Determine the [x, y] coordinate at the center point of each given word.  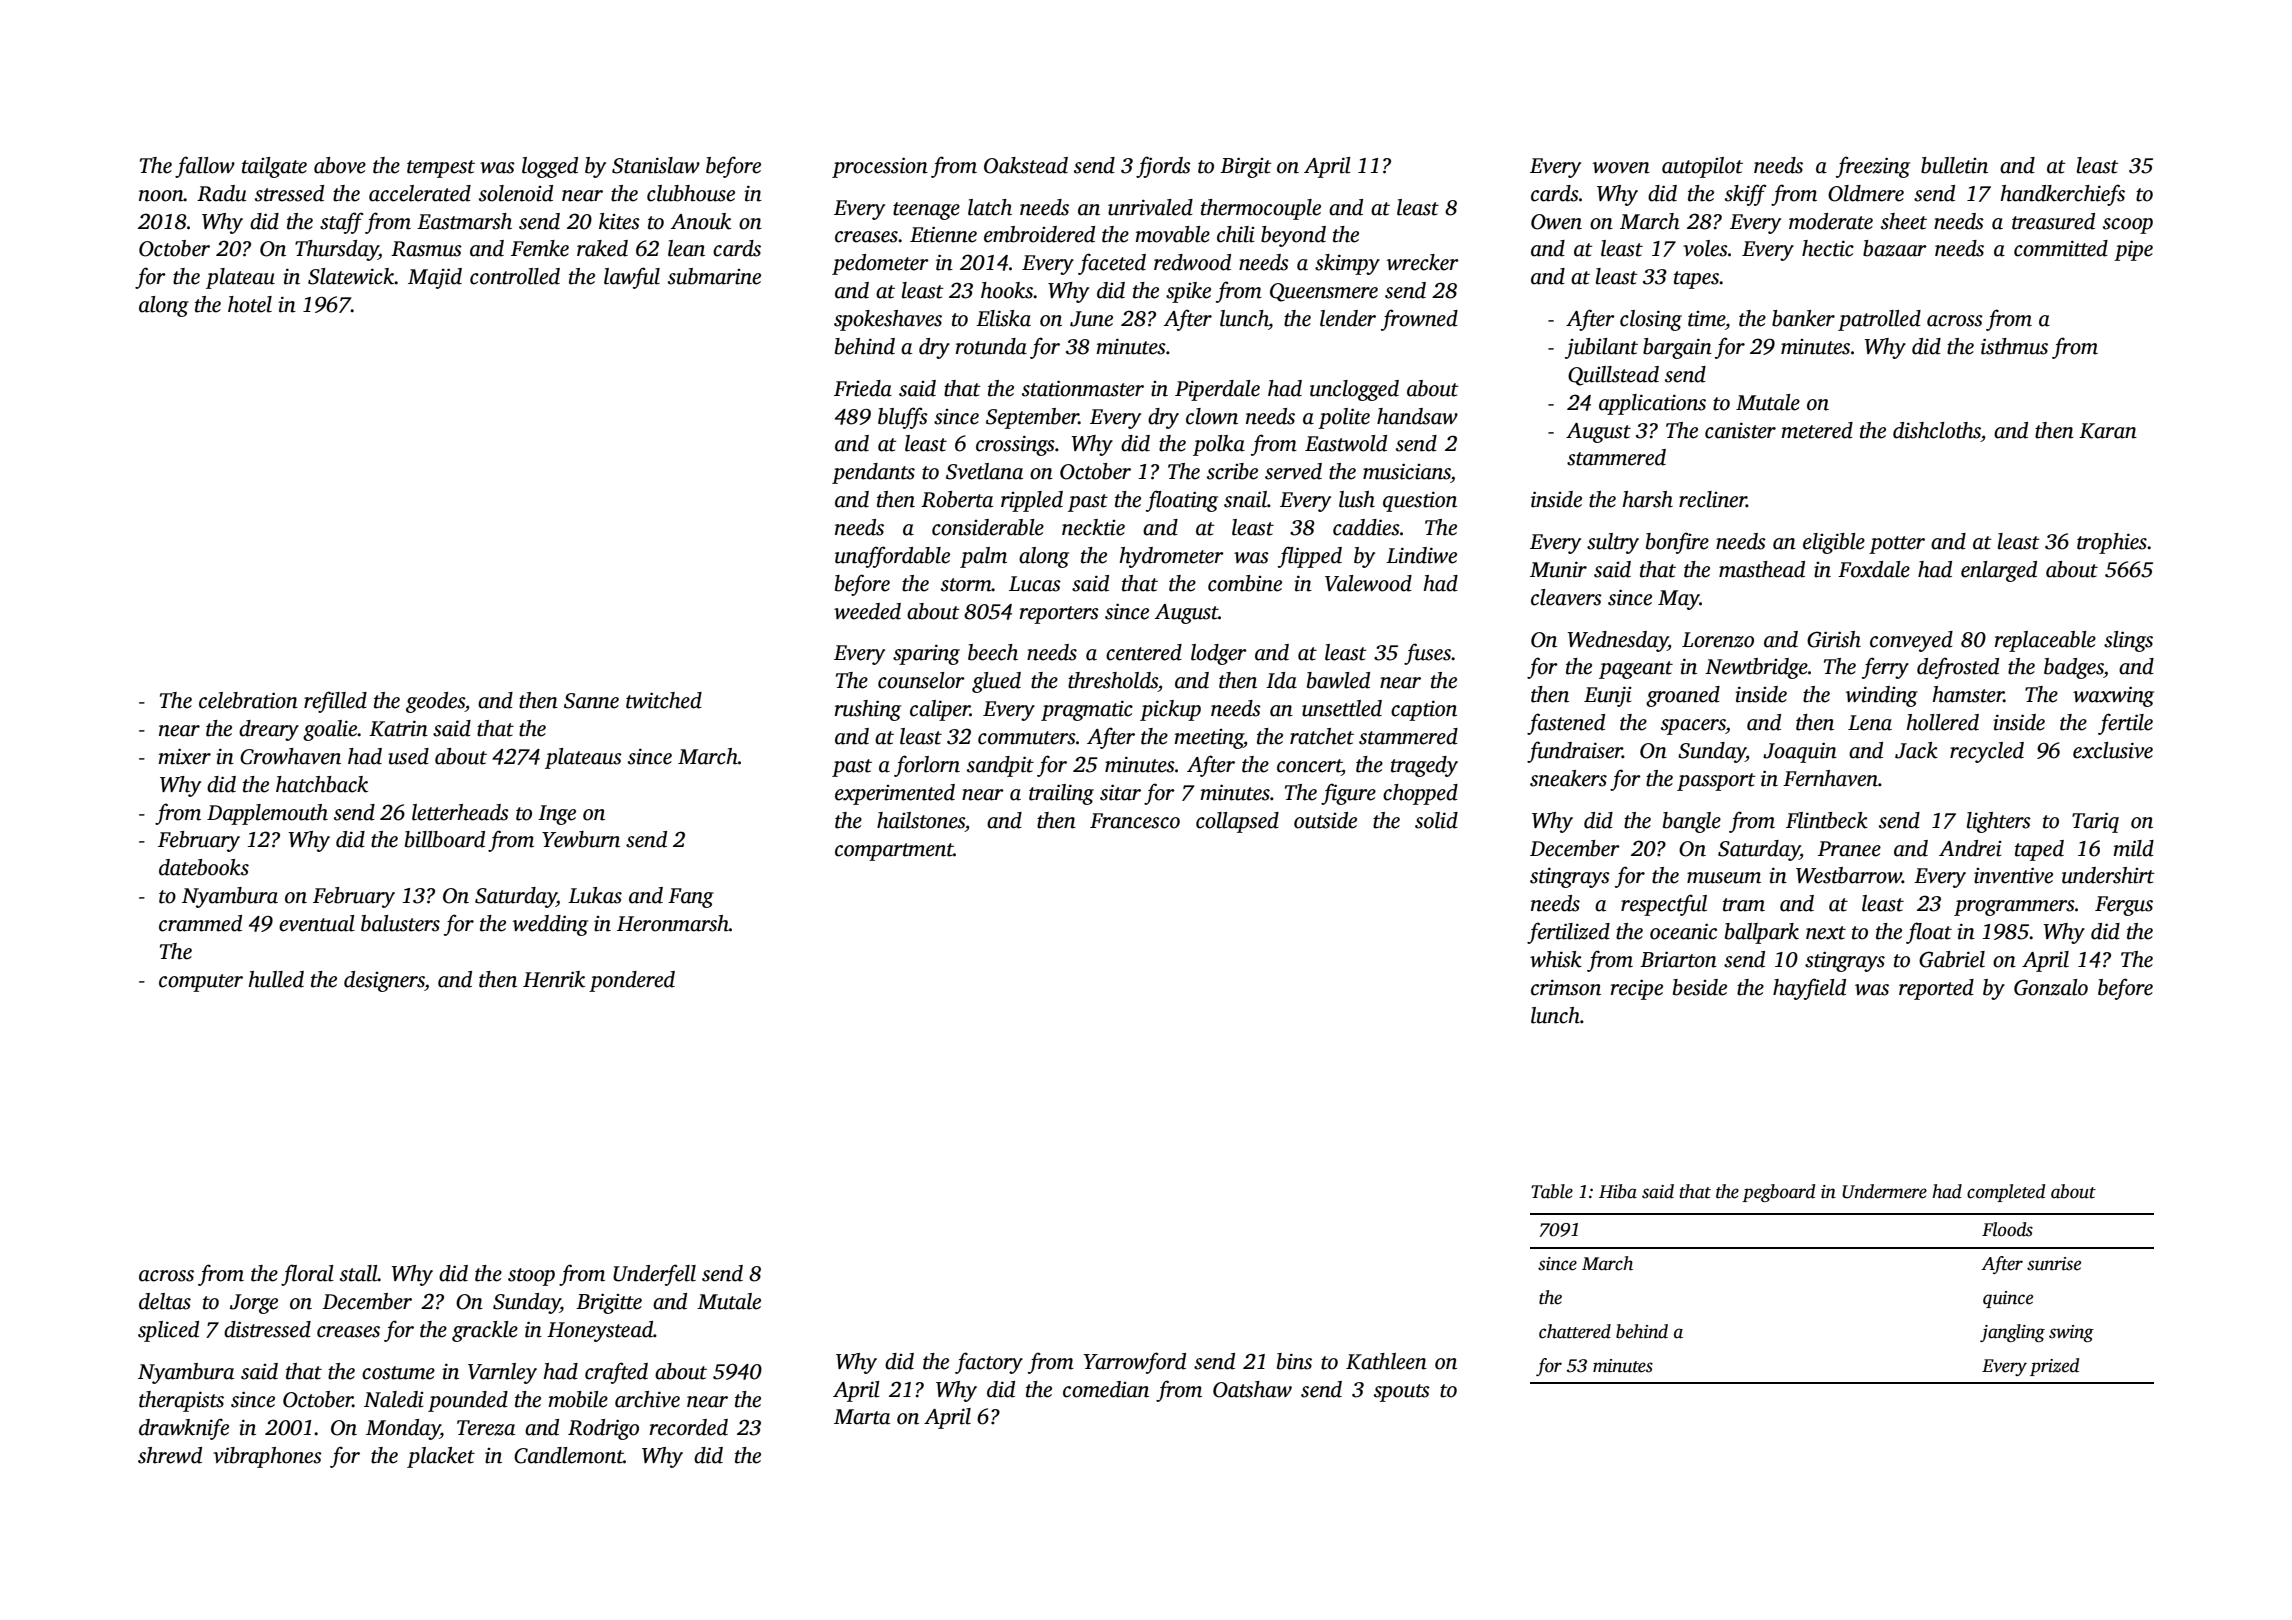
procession [880, 167]
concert [1309, 766]
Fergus [2124, 906]
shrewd [170, 1455]
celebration [248, 700]
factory [989, 1363]
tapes [1696, 280]
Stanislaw [656, 165]
